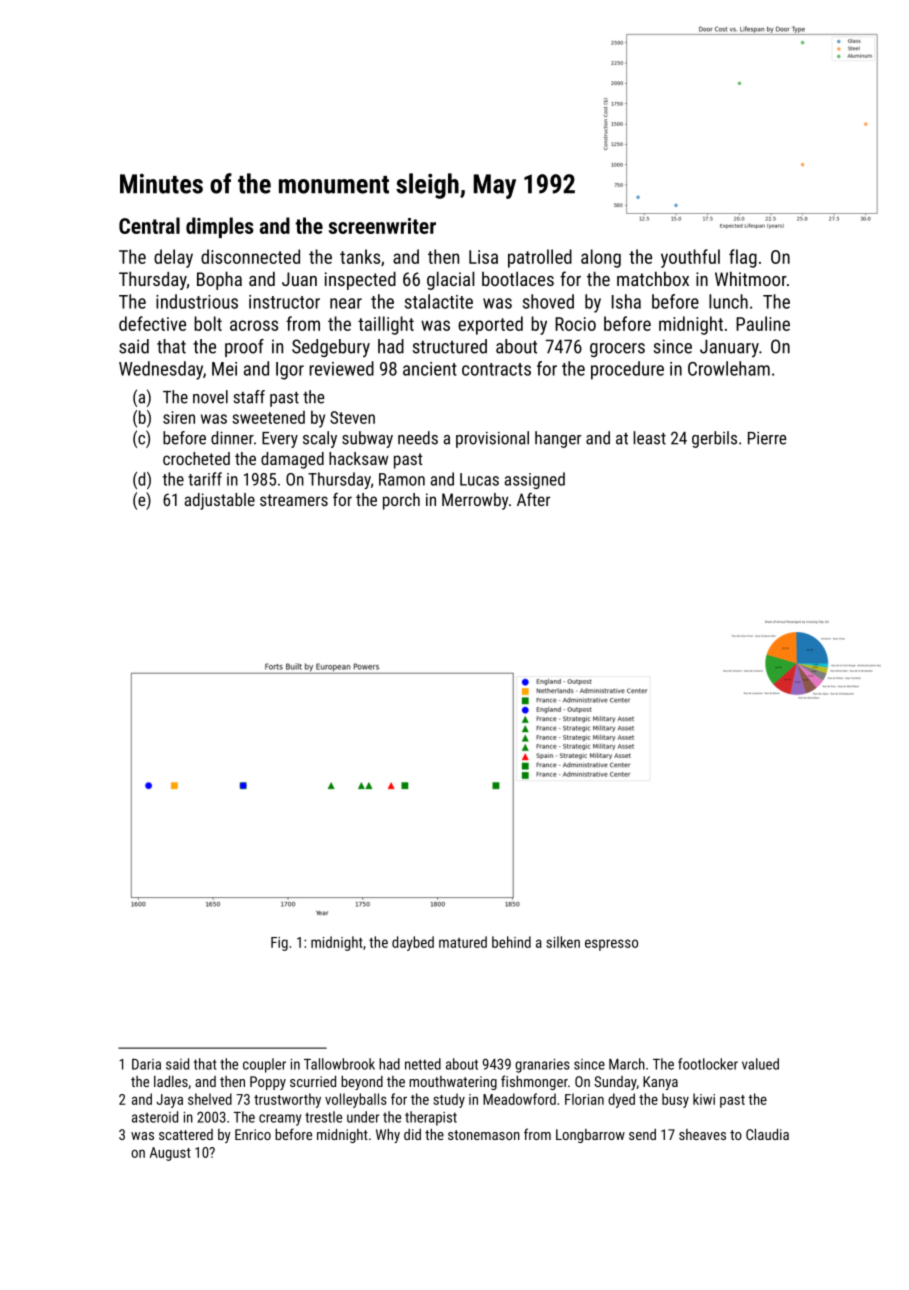  What do you see at coordinates (463, 942) in the screenshot?
I see `matured` at bounding box center [463, 942].
